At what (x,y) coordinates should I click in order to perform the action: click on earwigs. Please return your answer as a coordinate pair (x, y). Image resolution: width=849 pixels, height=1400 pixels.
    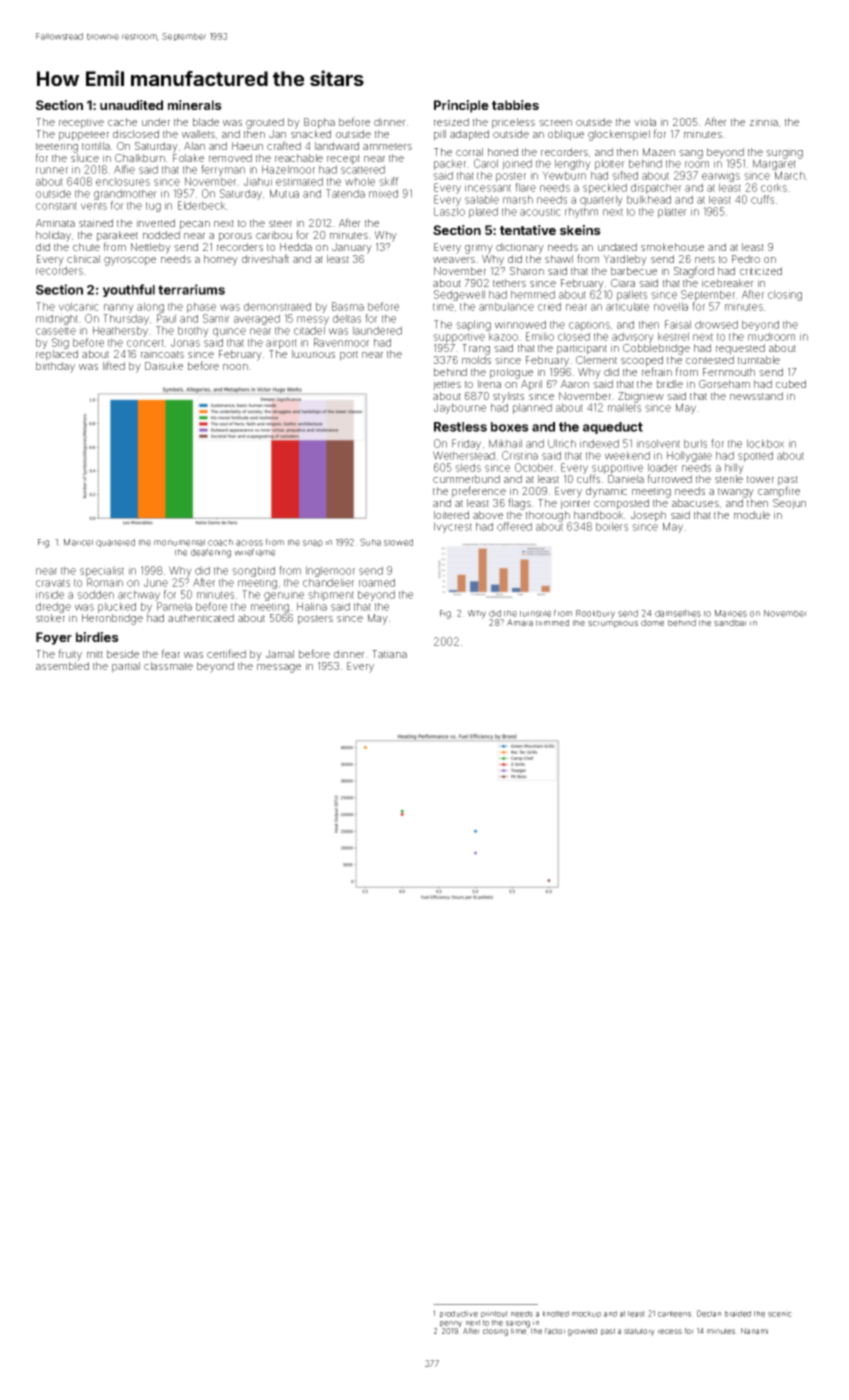
    Looking at the image, I should click on (721, 176).
